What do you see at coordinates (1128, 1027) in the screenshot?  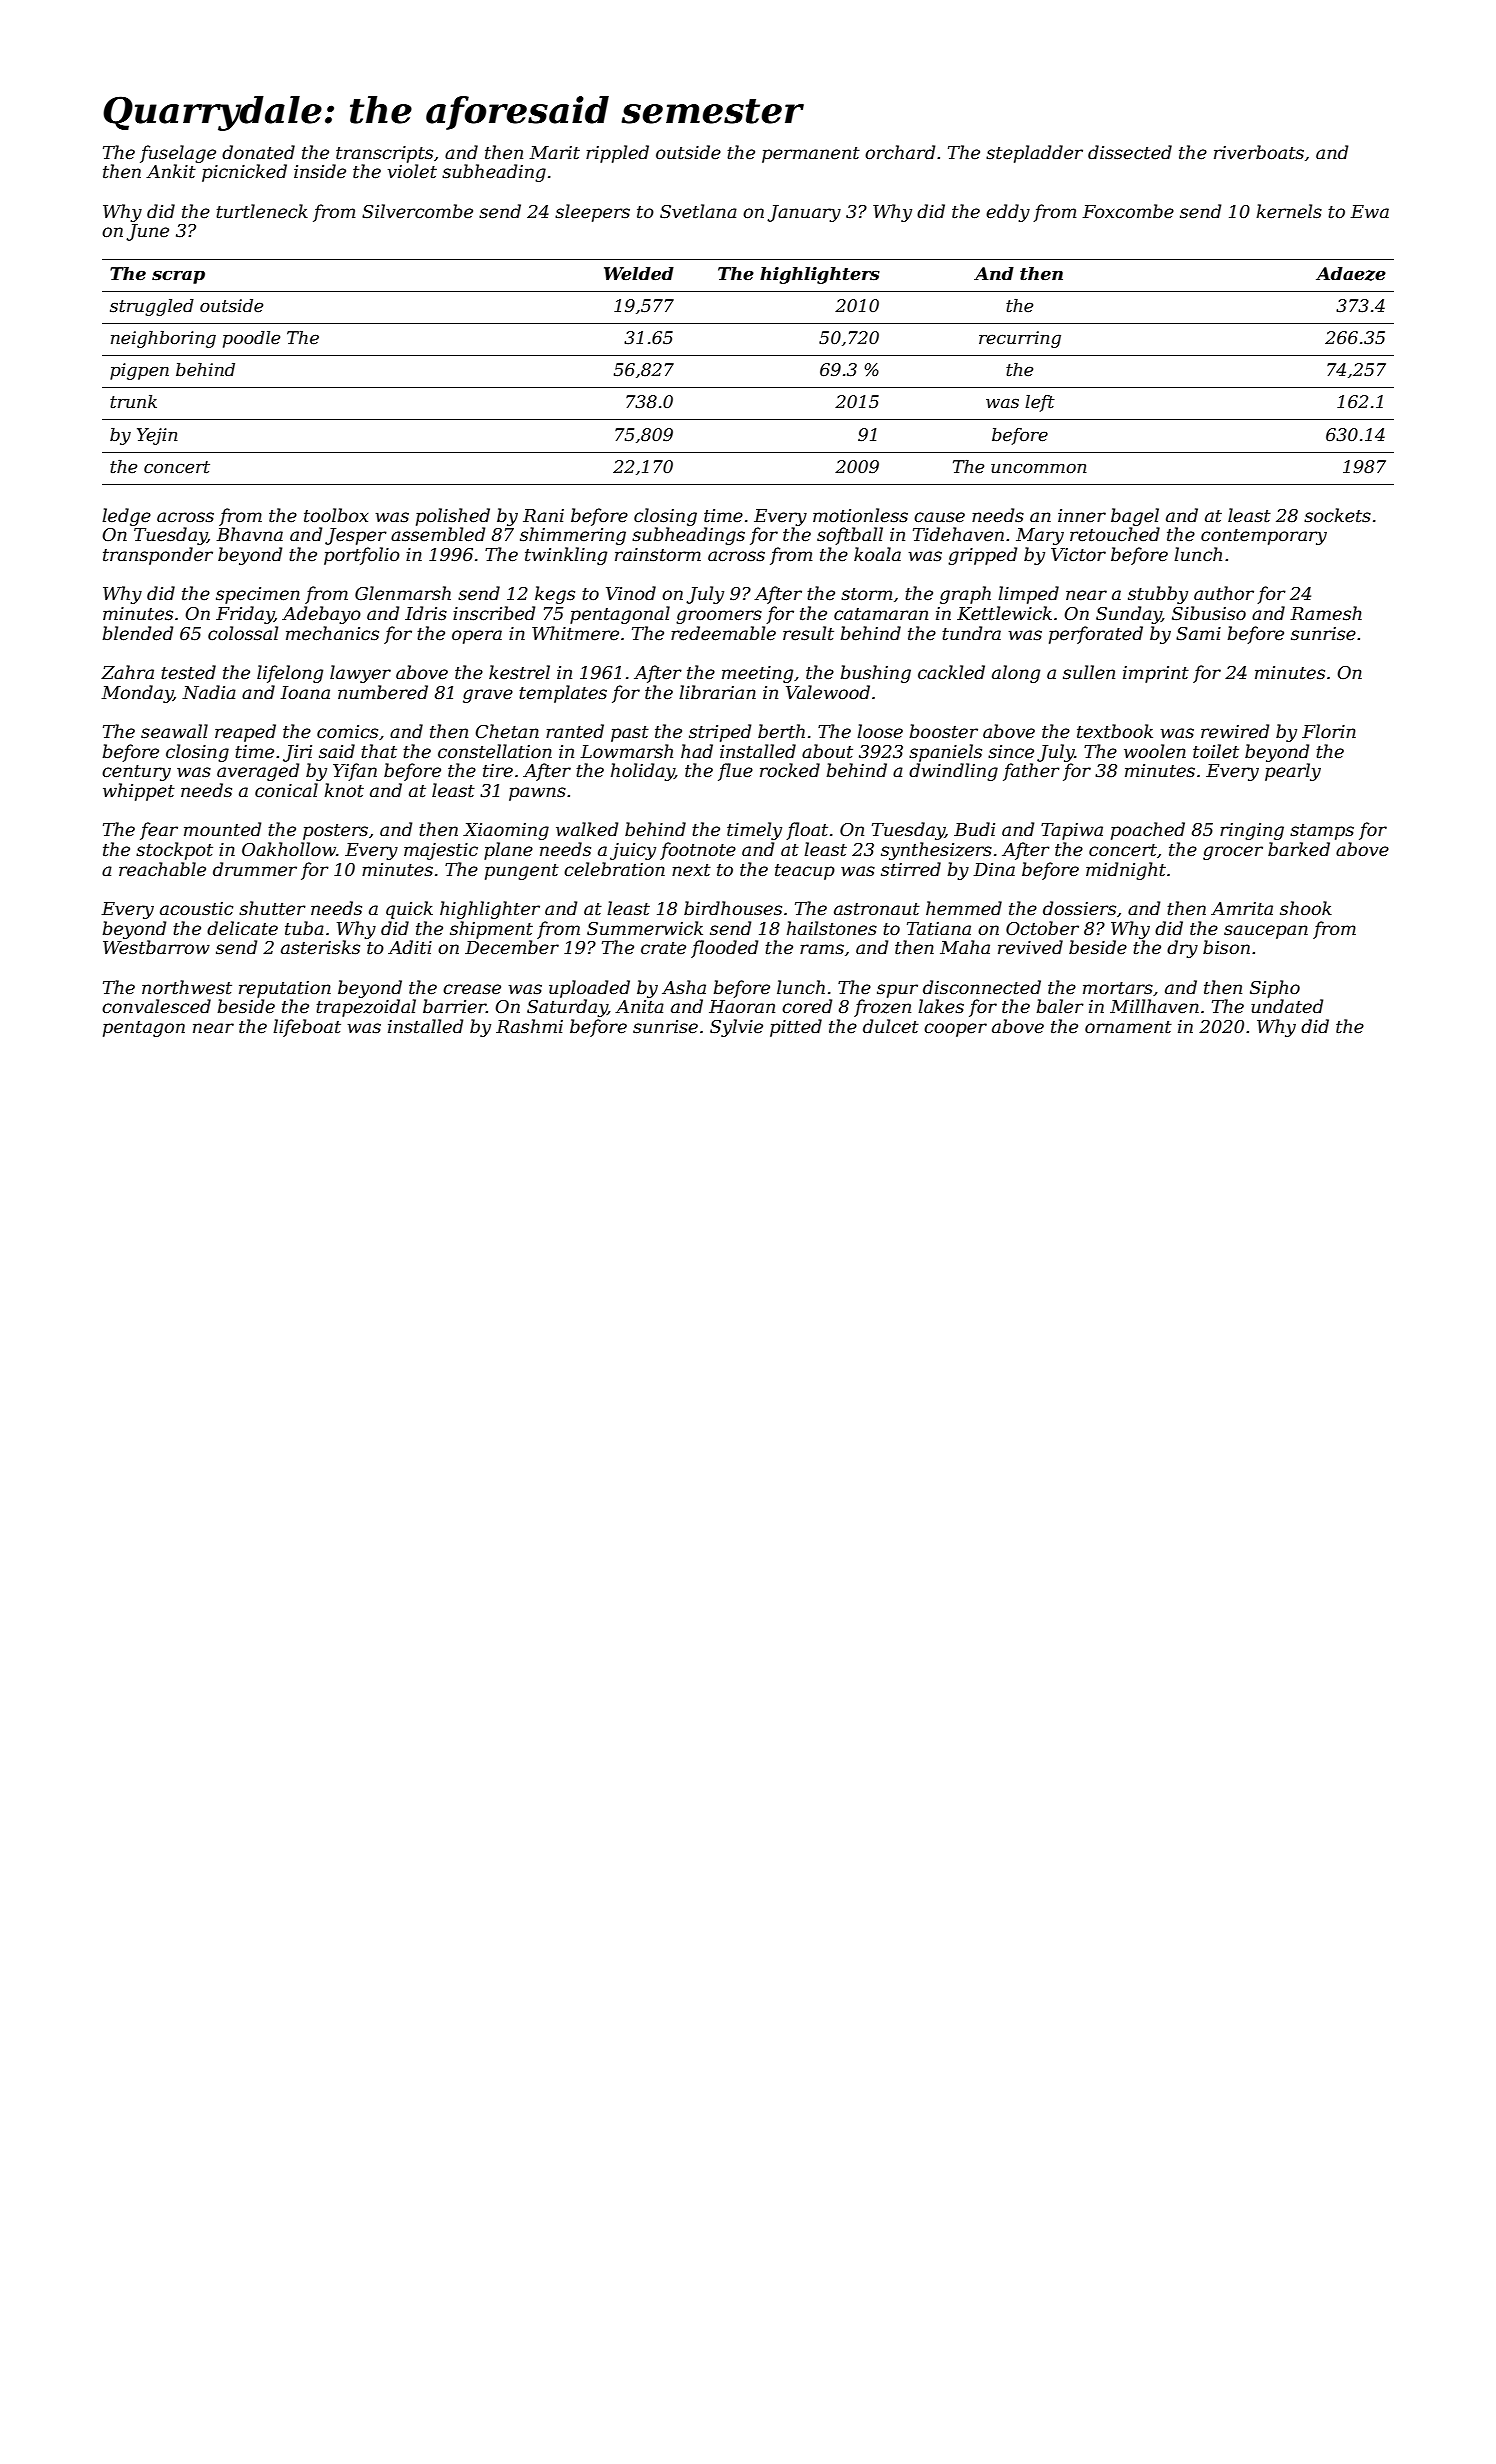 I see `ornament` at bounding box center [1128, 1027].
